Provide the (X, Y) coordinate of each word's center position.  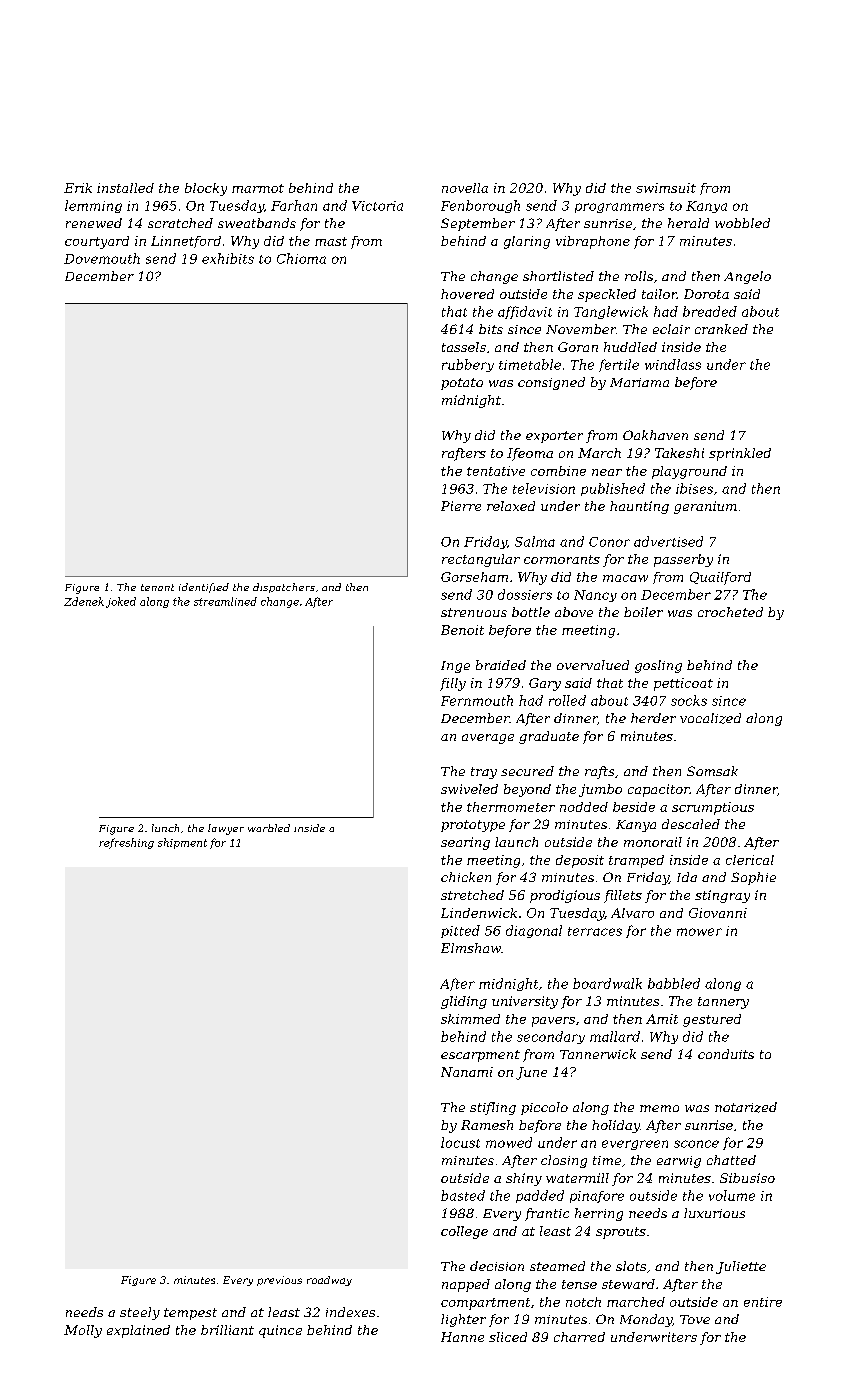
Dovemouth (102, 258)
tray (484, 773)
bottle (531, 612)
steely (140, 1313)
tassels (464, 347)
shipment (182, 843)
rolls (639, 276)
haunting (639, 507)
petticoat (683, 684)
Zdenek (84, 601)
